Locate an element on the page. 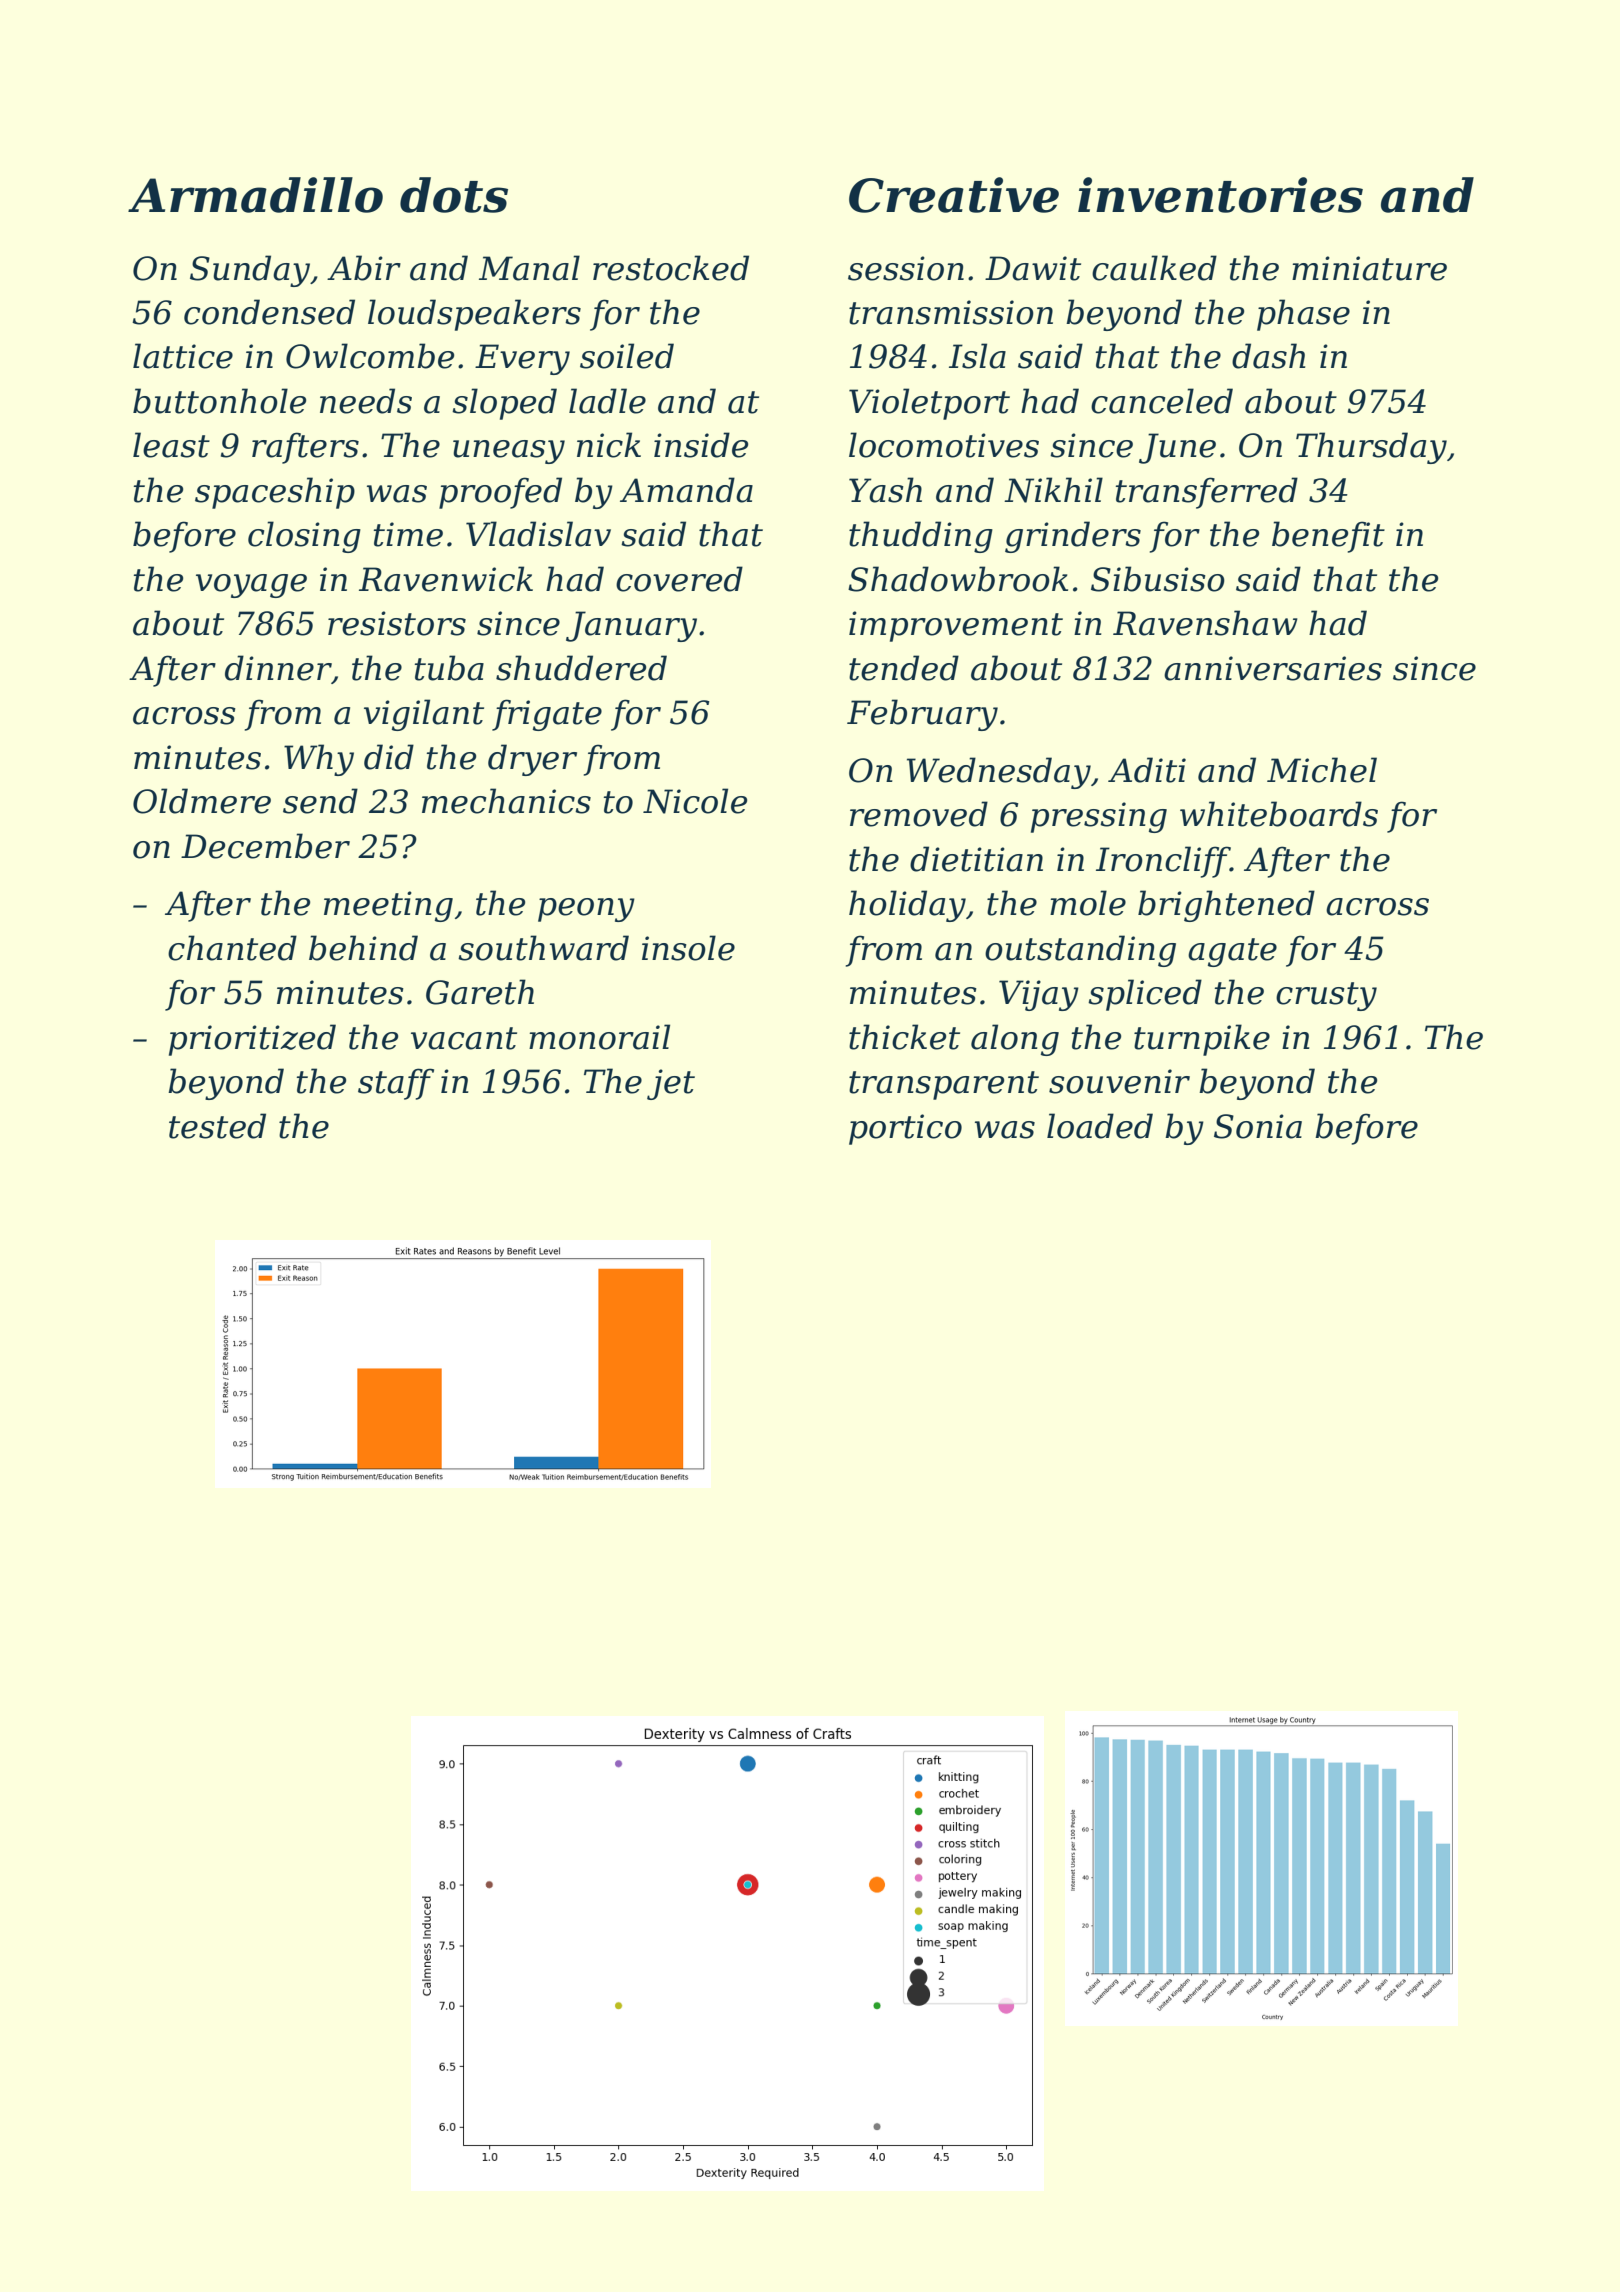  condensed is located at coordinates (269, 312).
